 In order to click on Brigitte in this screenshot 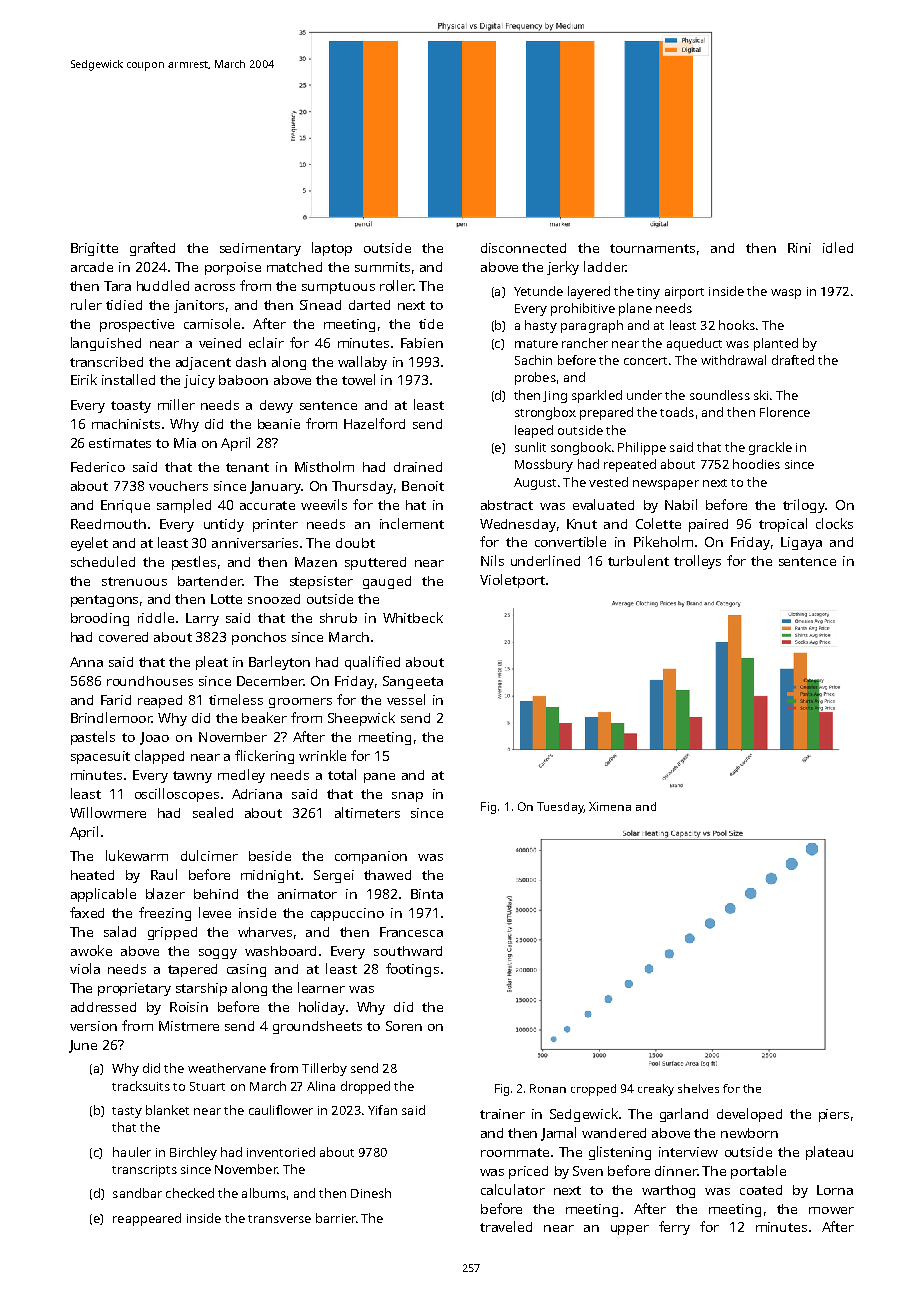, I will do `click(94, 249)`.
